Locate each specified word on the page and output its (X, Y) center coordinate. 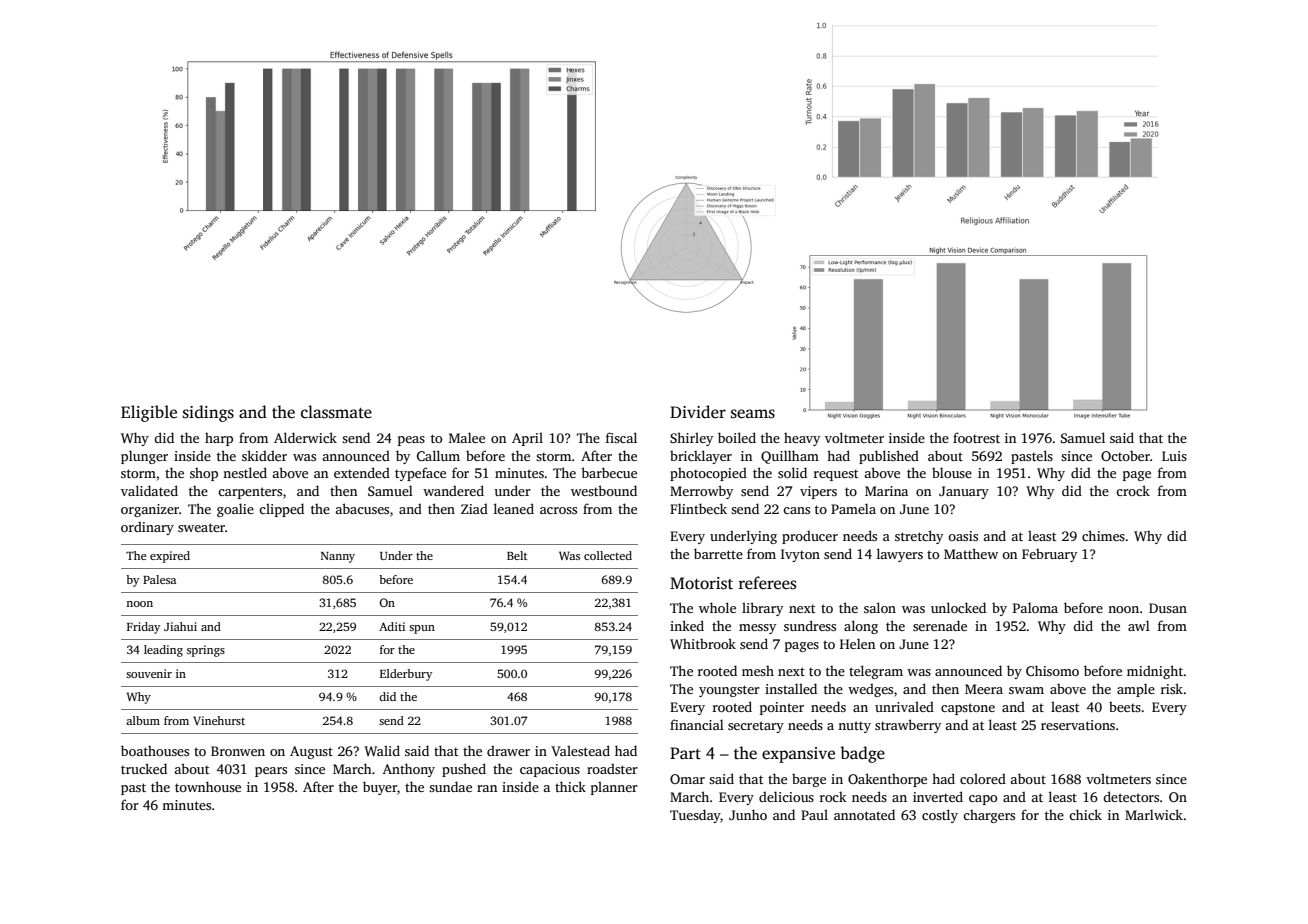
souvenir (149, 673)
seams (753, 414)
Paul (814, 814)
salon (880, 607)
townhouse (208, 786)
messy (757, 629)
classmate (336, 412)
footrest (976, 437)
